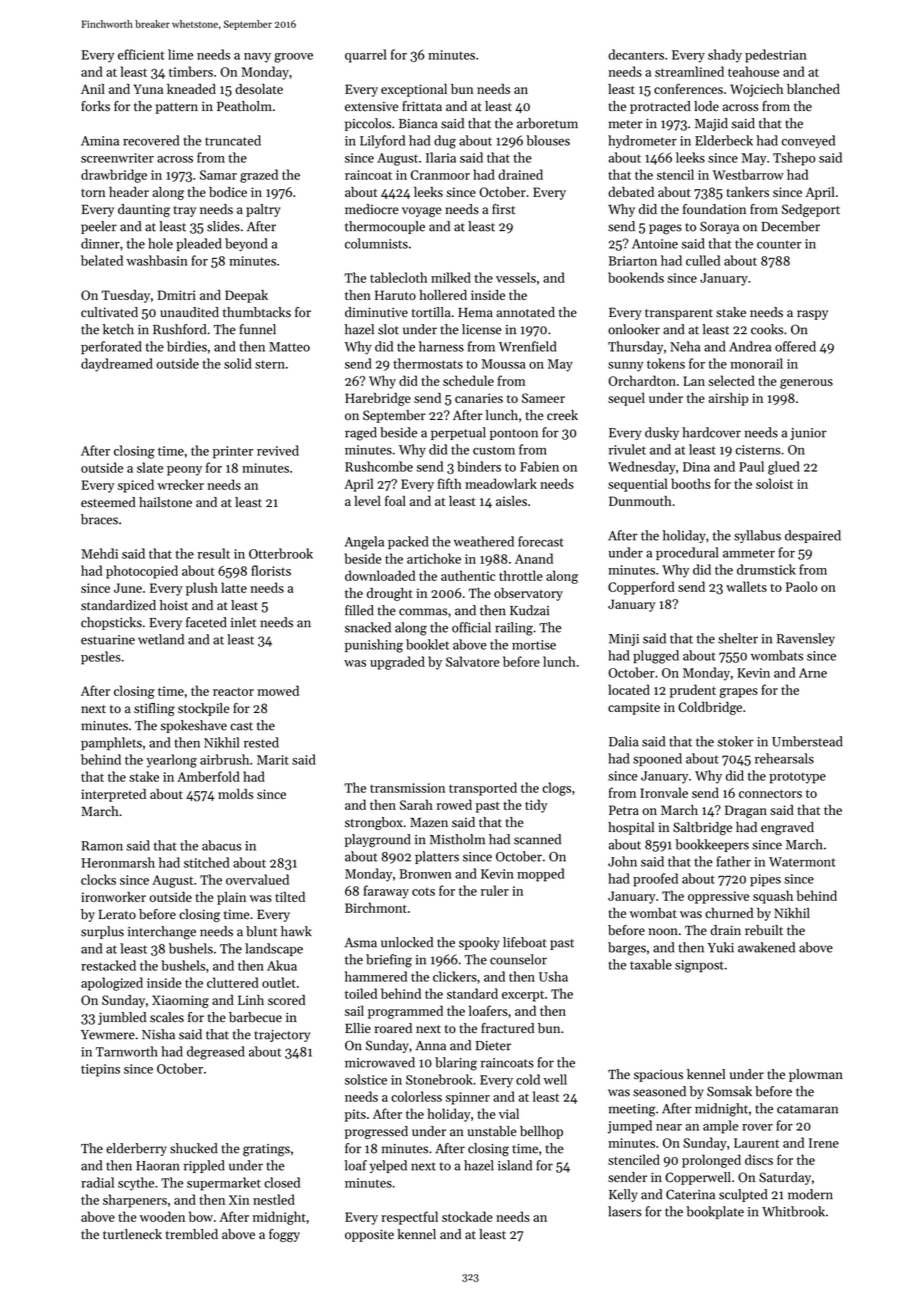 The width and height of the screenshot is (924, 1308). What do you see at coordinates (366, 56) in the screenshot?
I see `quarrel` at bounding box center [366, 56].
